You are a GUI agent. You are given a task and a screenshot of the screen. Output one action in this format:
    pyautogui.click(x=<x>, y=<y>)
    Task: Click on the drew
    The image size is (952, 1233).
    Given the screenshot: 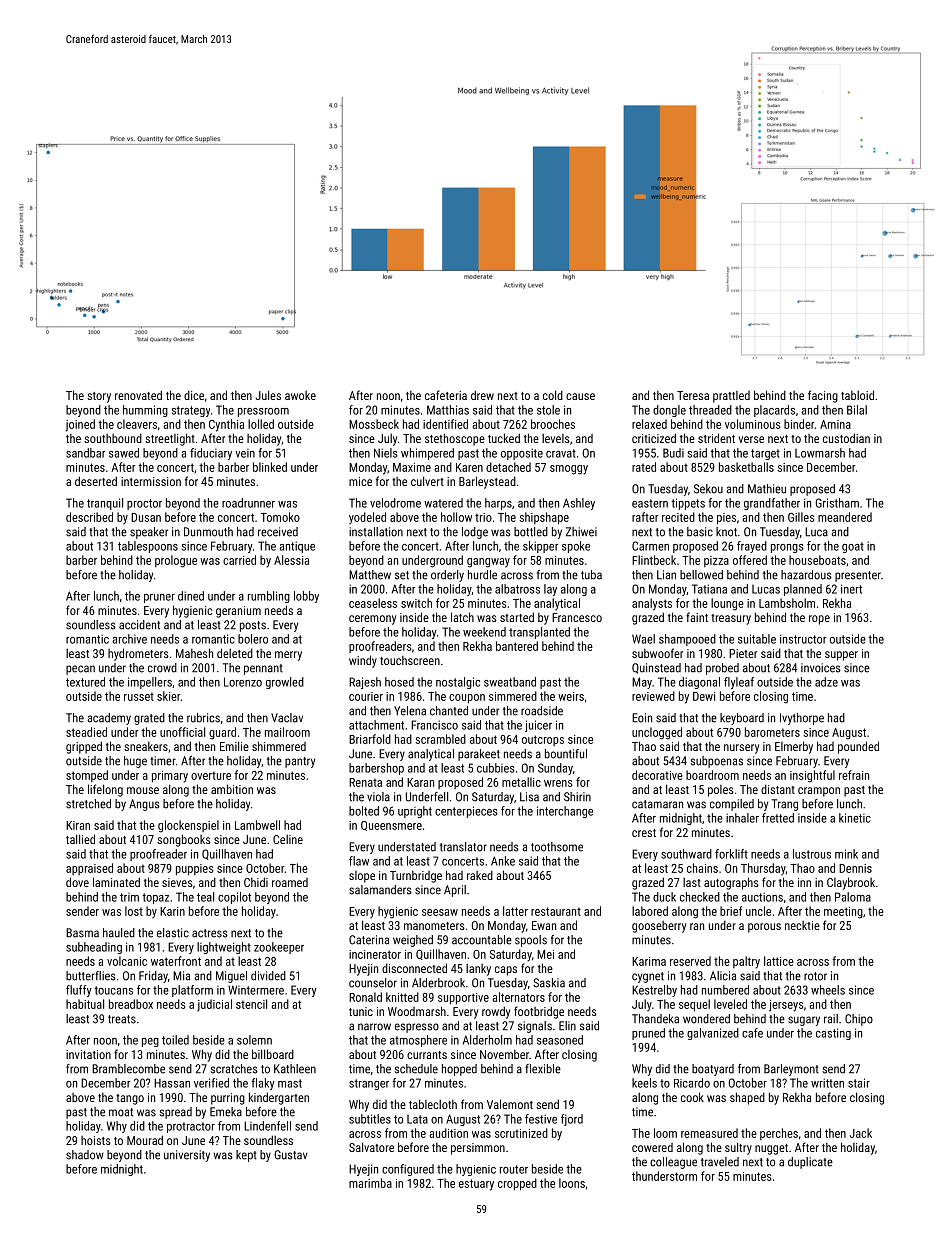 What is the action you would take?
    pyautogui.click(x=482, y=395)
